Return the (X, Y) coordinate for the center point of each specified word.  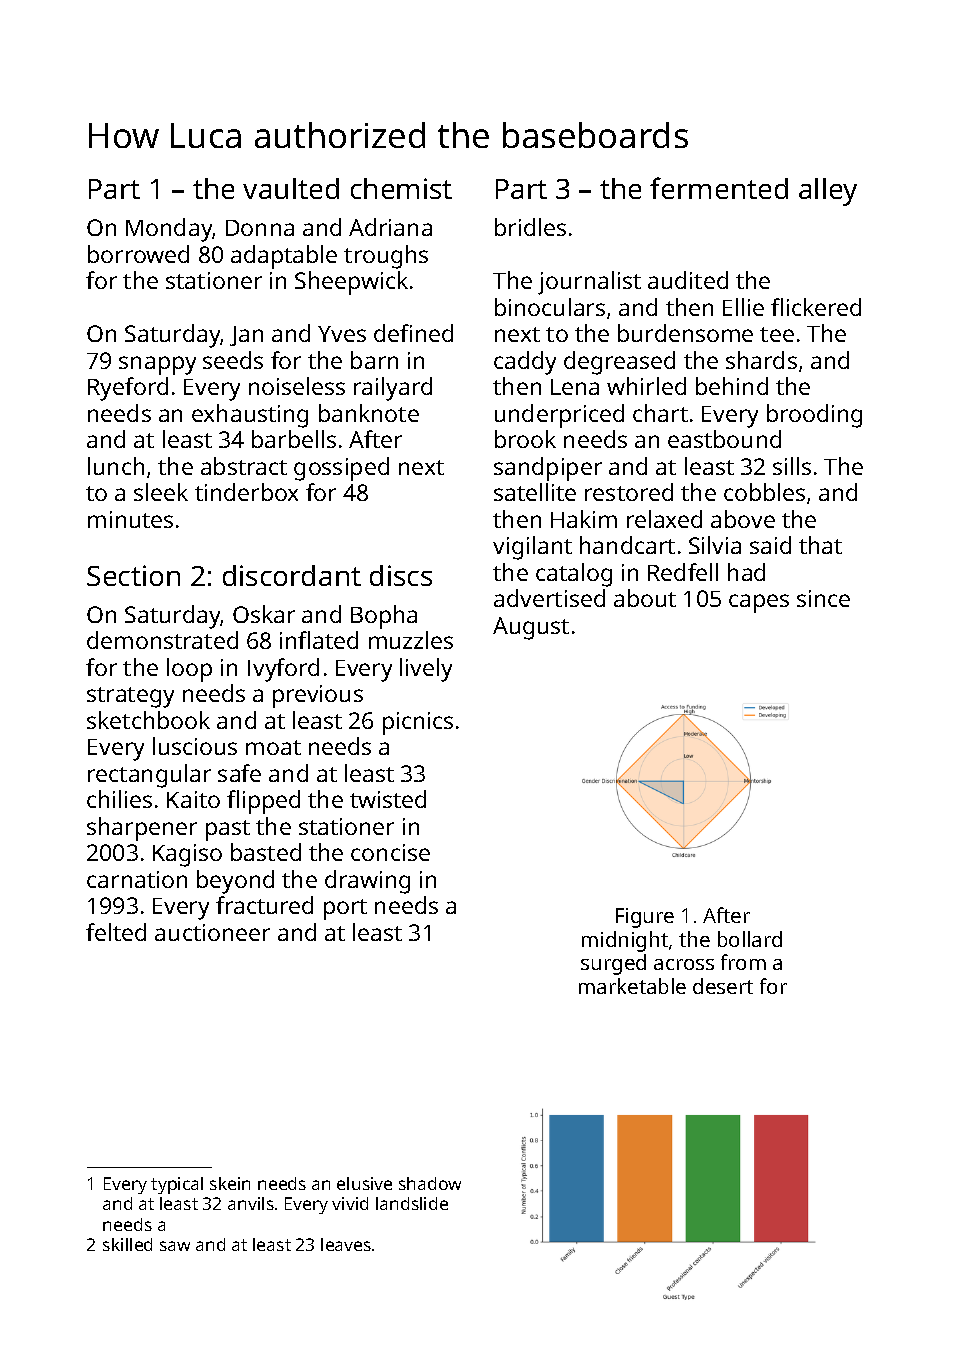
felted (116, 932)
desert (723, 986)
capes (759, 603)
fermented (719, 188)
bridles (530, 227)
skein (230, 1183)
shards (761, 360)
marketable (632, 986)
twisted (388, 799)
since (823, 598)
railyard (393, 389)
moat (273, 747)
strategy (130, 697)
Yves (342, 334)
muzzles (411, 640)
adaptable (284, 257)
